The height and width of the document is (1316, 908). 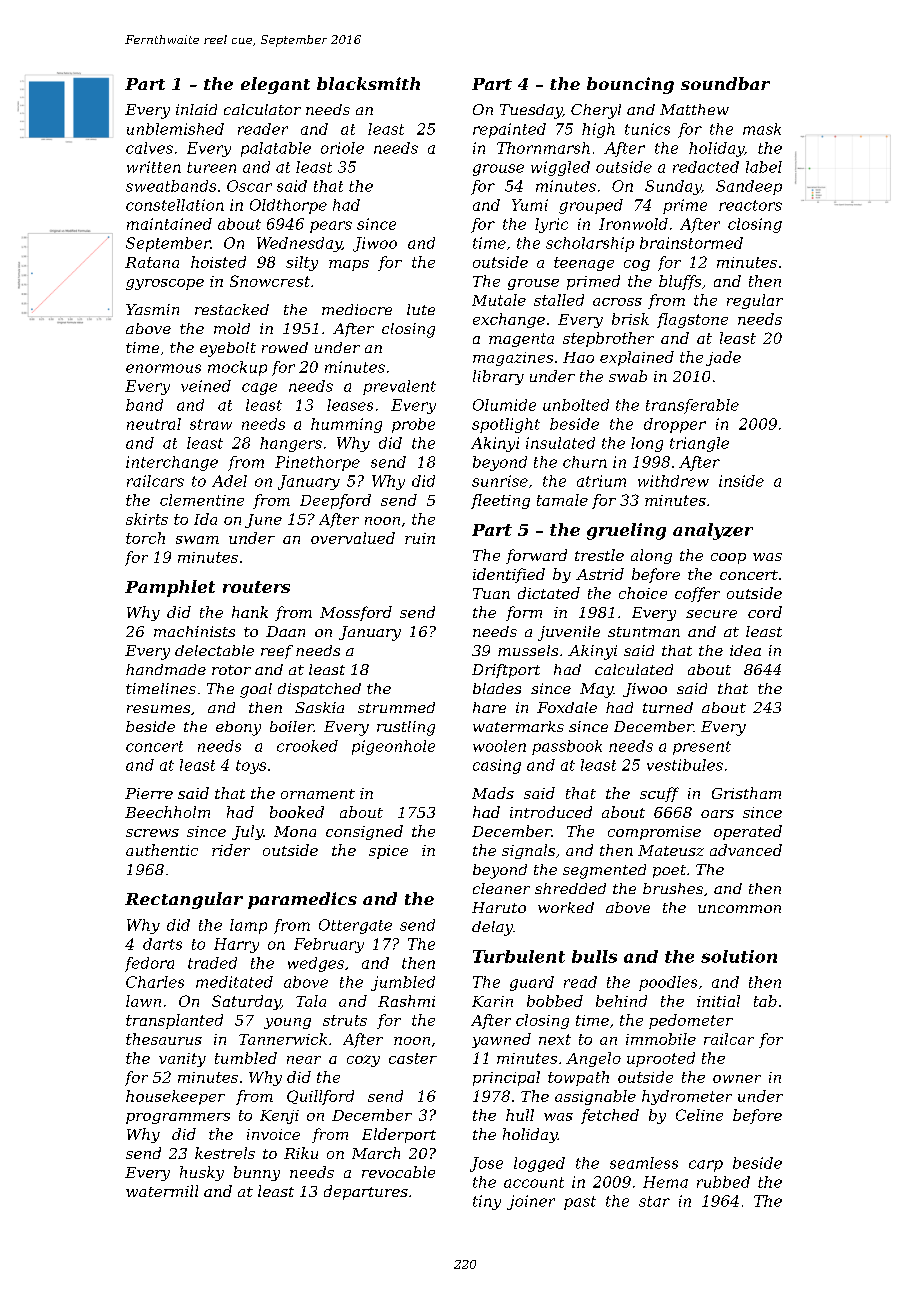 I want to click on Turbulent, so click(x=519, y=956).
